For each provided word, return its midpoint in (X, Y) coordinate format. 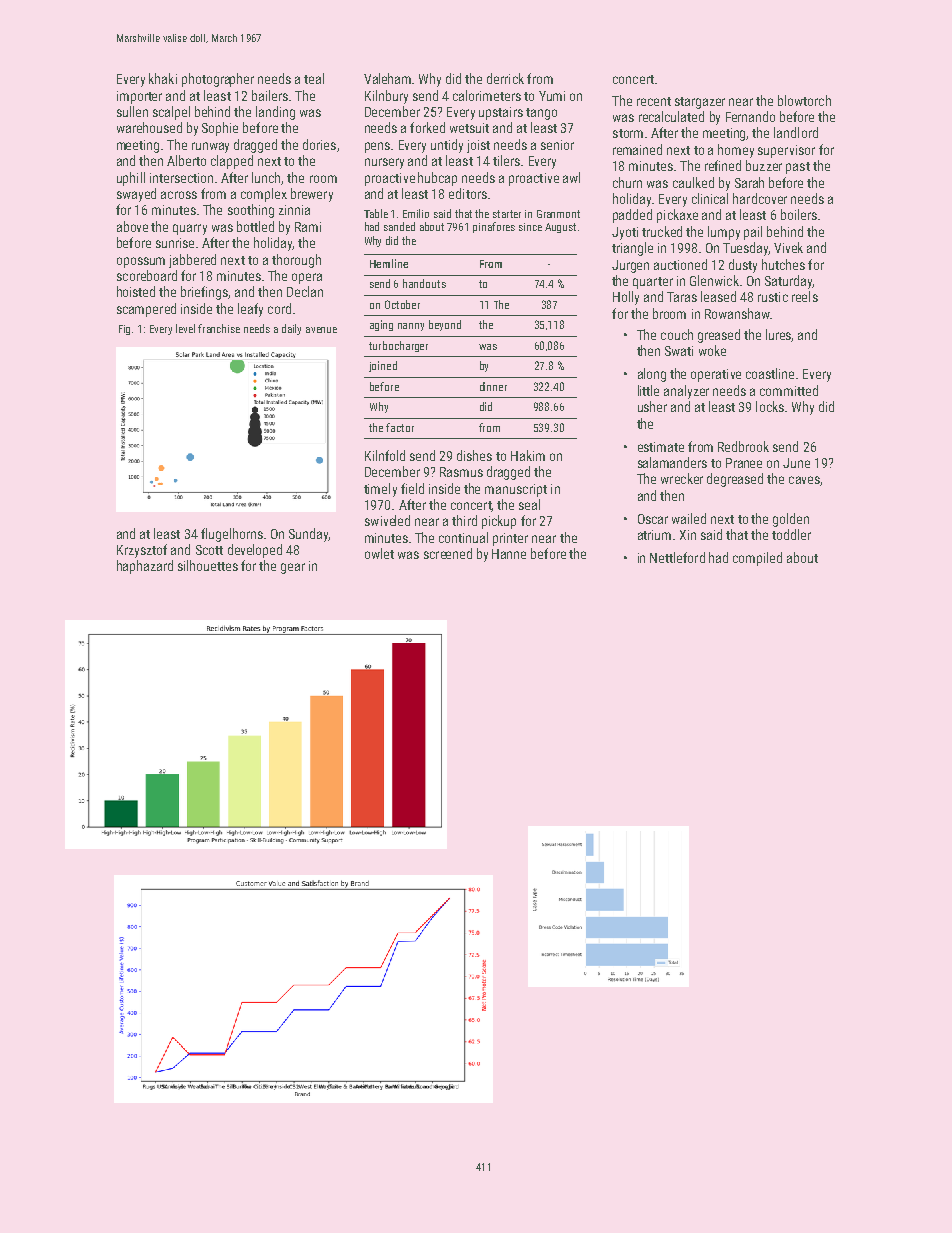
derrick (505, 78)
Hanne (509, 554)
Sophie (220, 129)
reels (805, 296)
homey (736, 151)
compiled (757, 559)
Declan (305, 291)
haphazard (145, 567)
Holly (626, 298)
